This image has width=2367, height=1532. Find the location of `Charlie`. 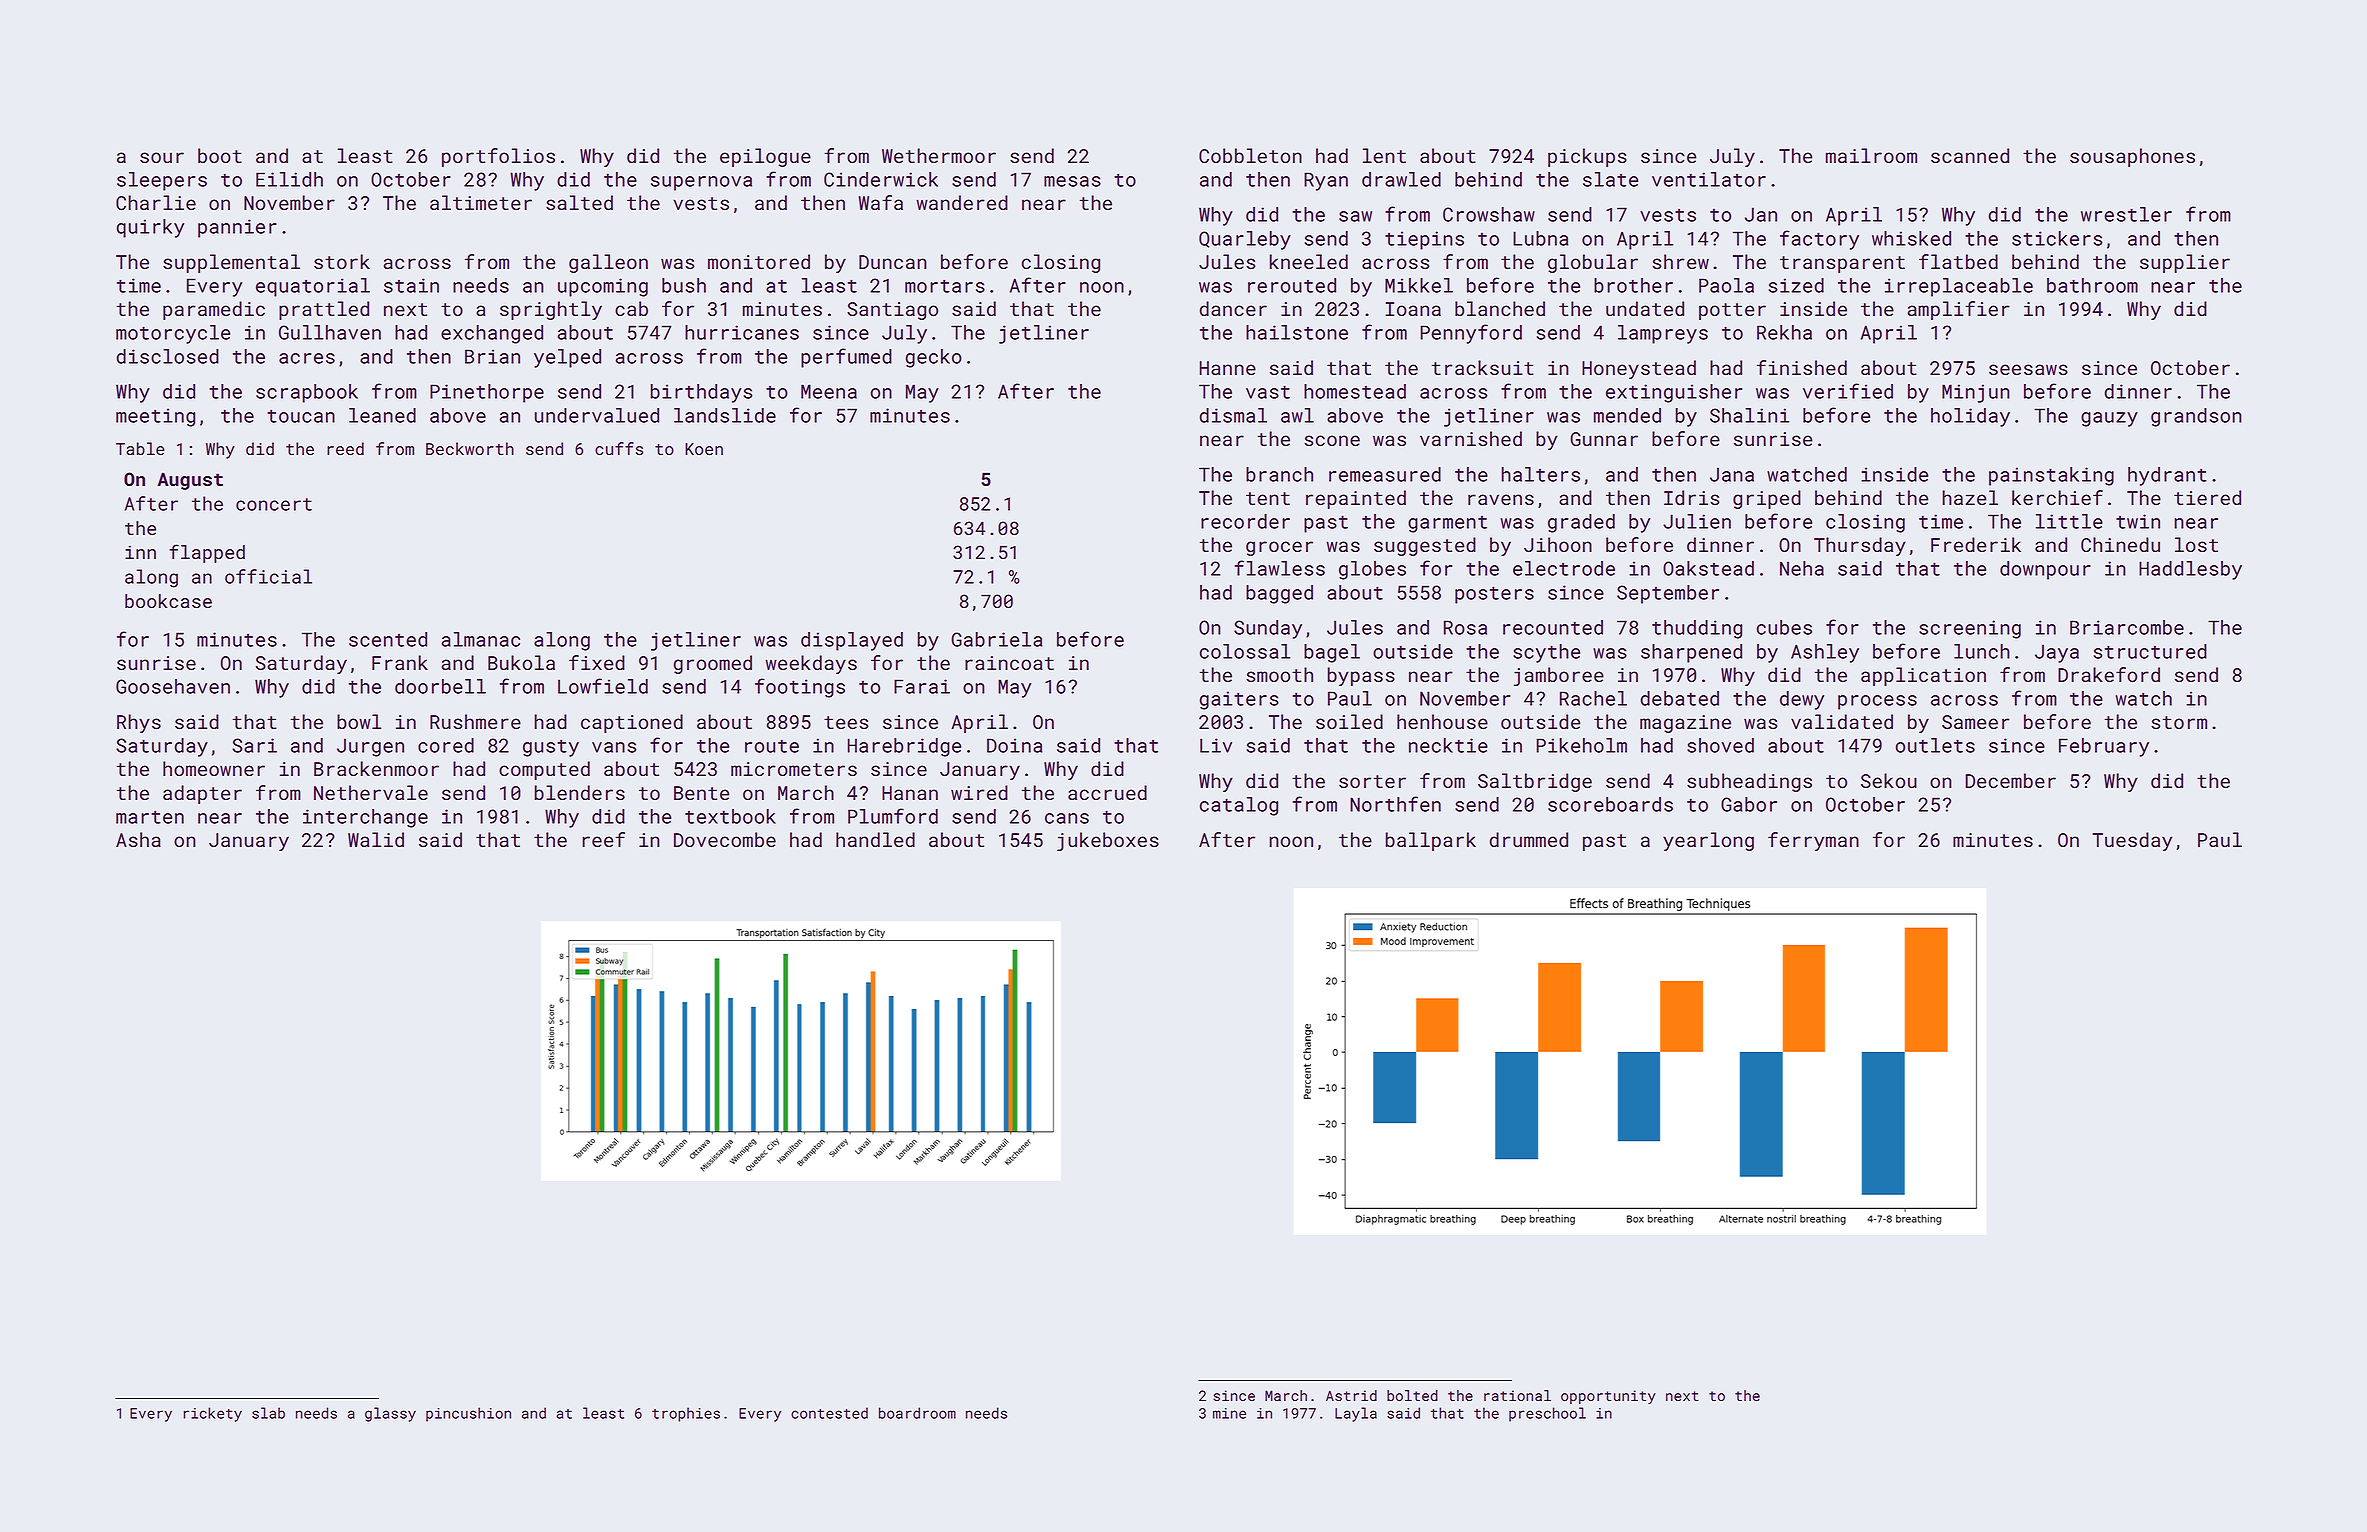

Charlie is located at coordinates (156, 202).
